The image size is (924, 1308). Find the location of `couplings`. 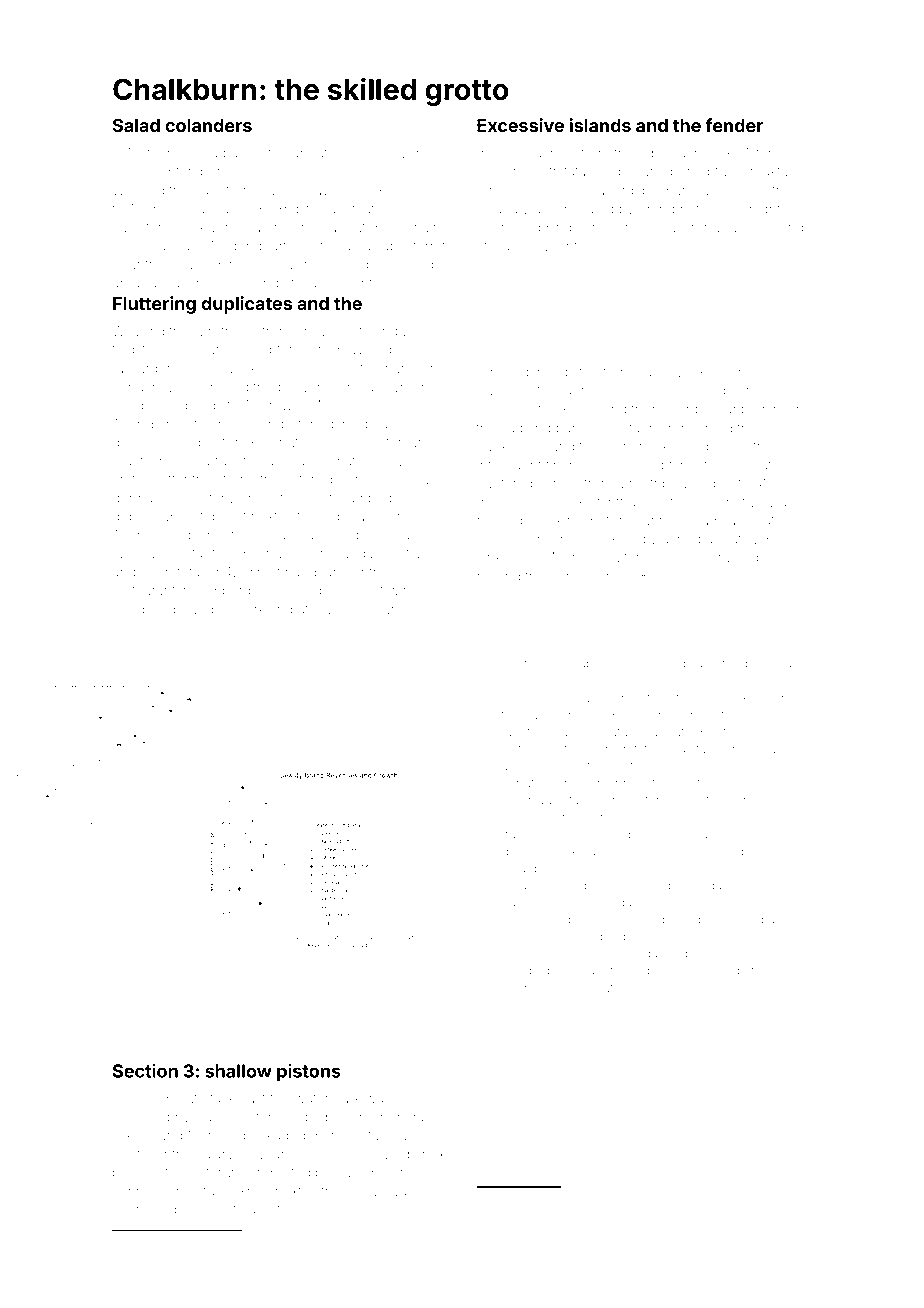

couplings is located at coordinates (192, 407).
